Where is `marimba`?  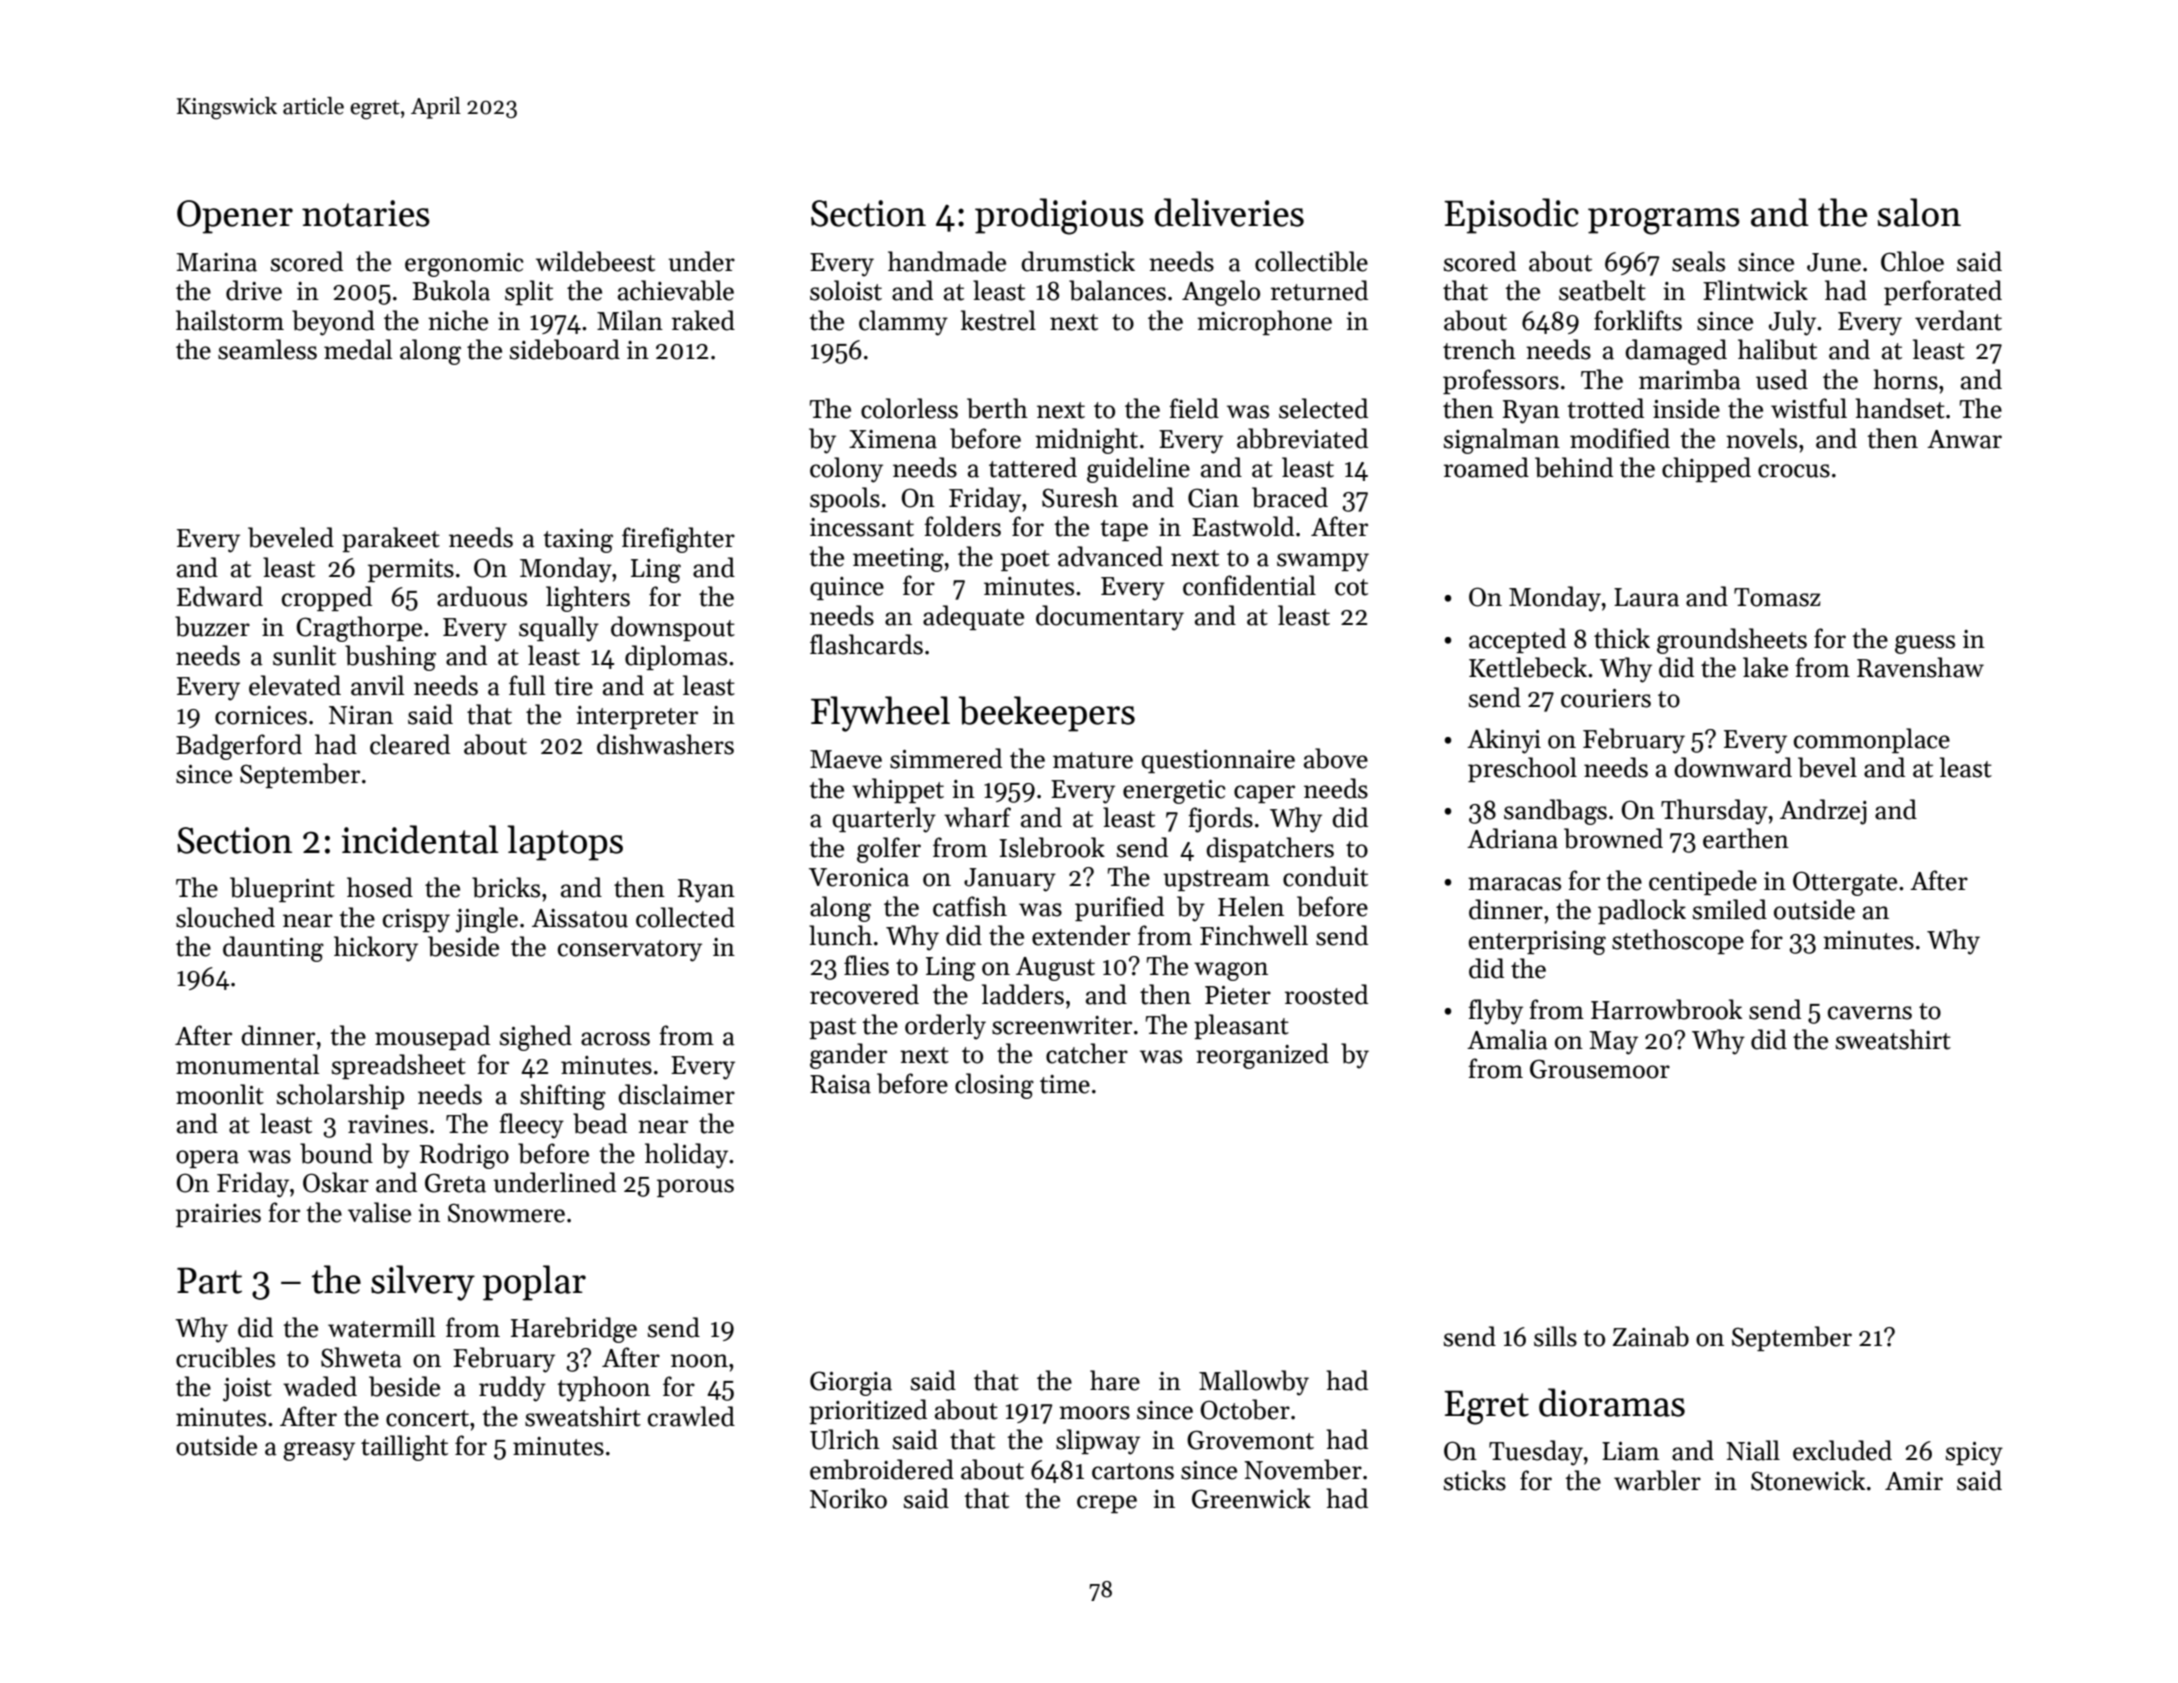 marimba is located at coordinates (1690, 379).
